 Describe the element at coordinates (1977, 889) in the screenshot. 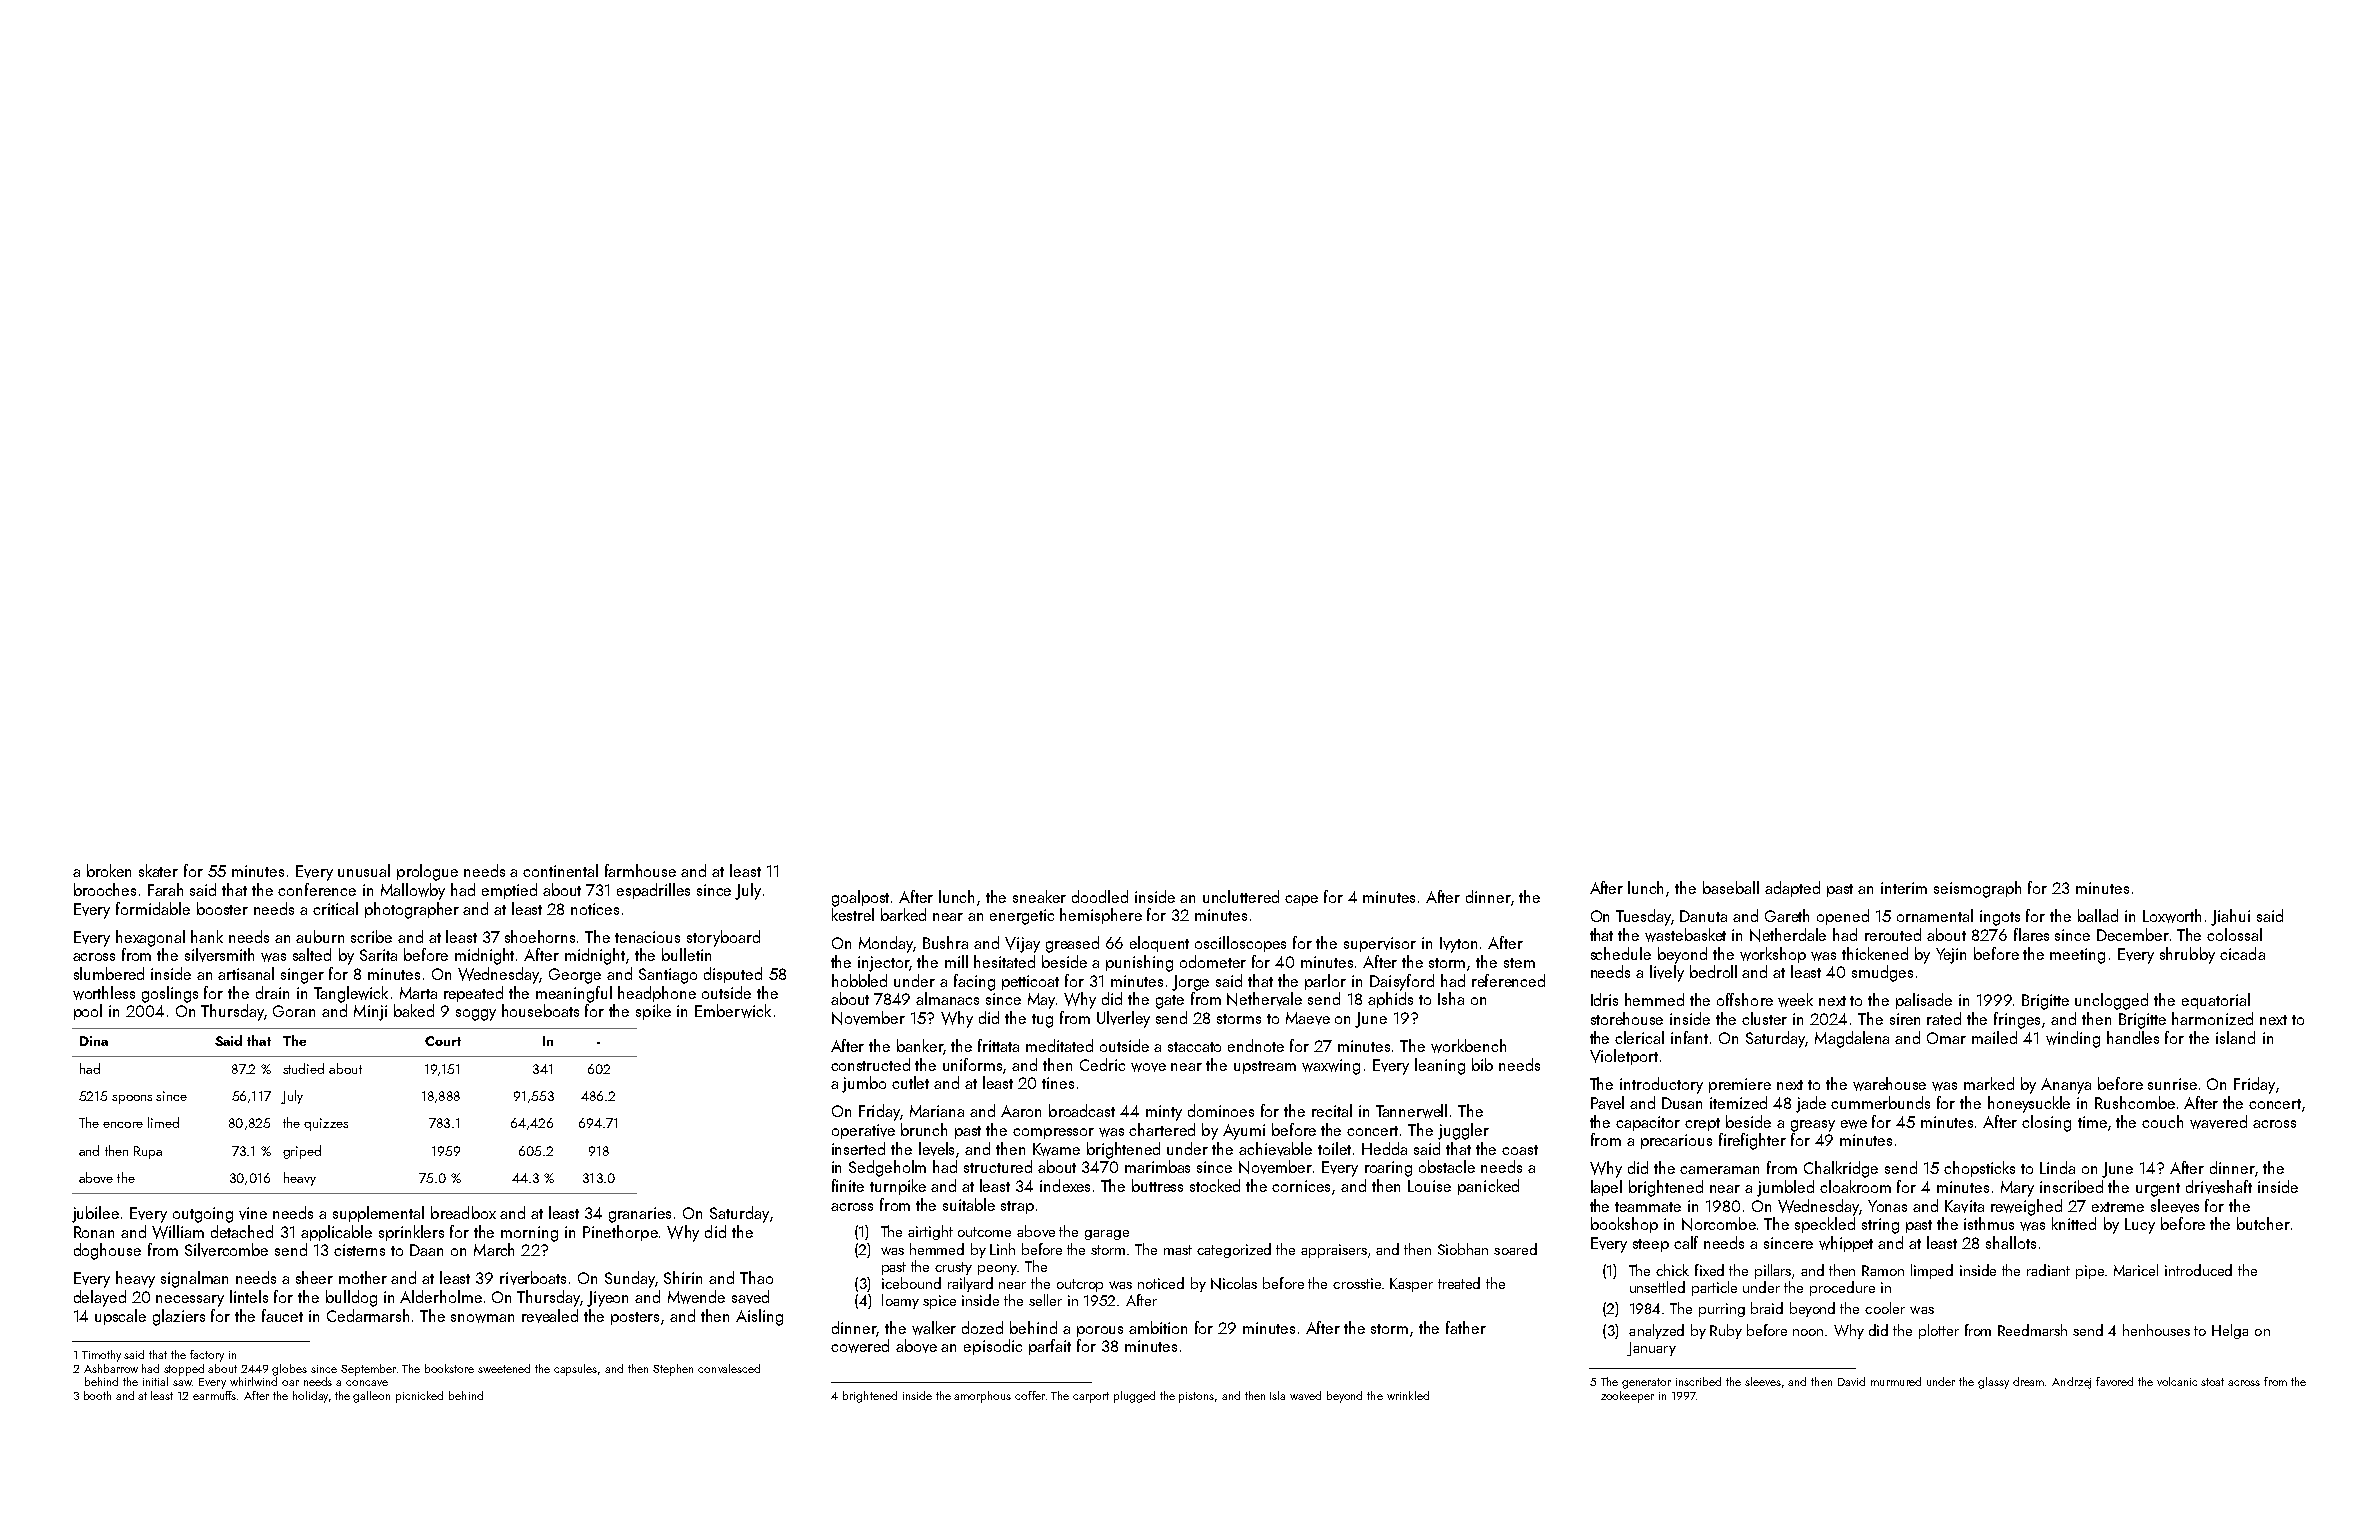

I see `seismograph` at that location.
